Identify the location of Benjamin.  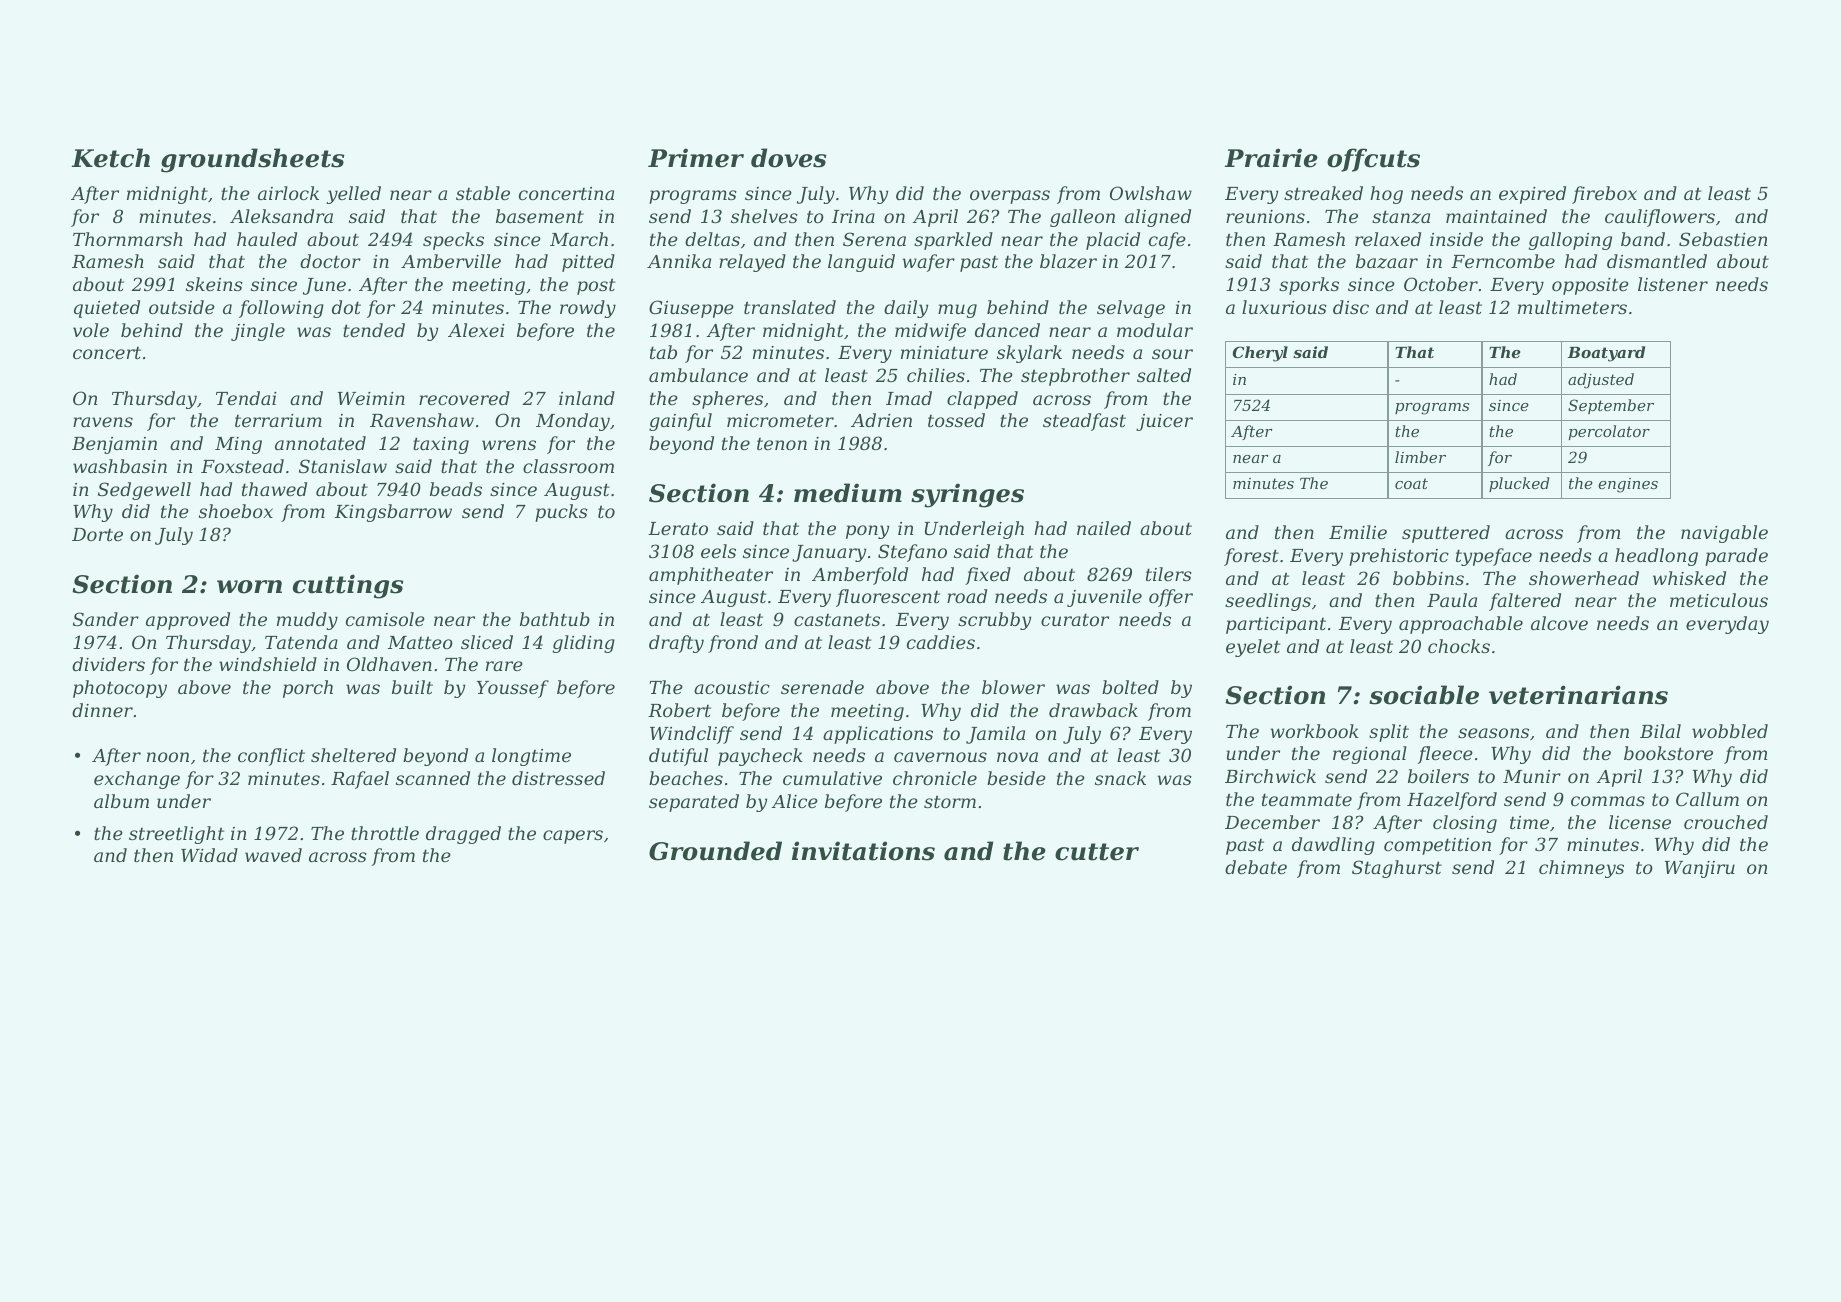
(114, 445).
